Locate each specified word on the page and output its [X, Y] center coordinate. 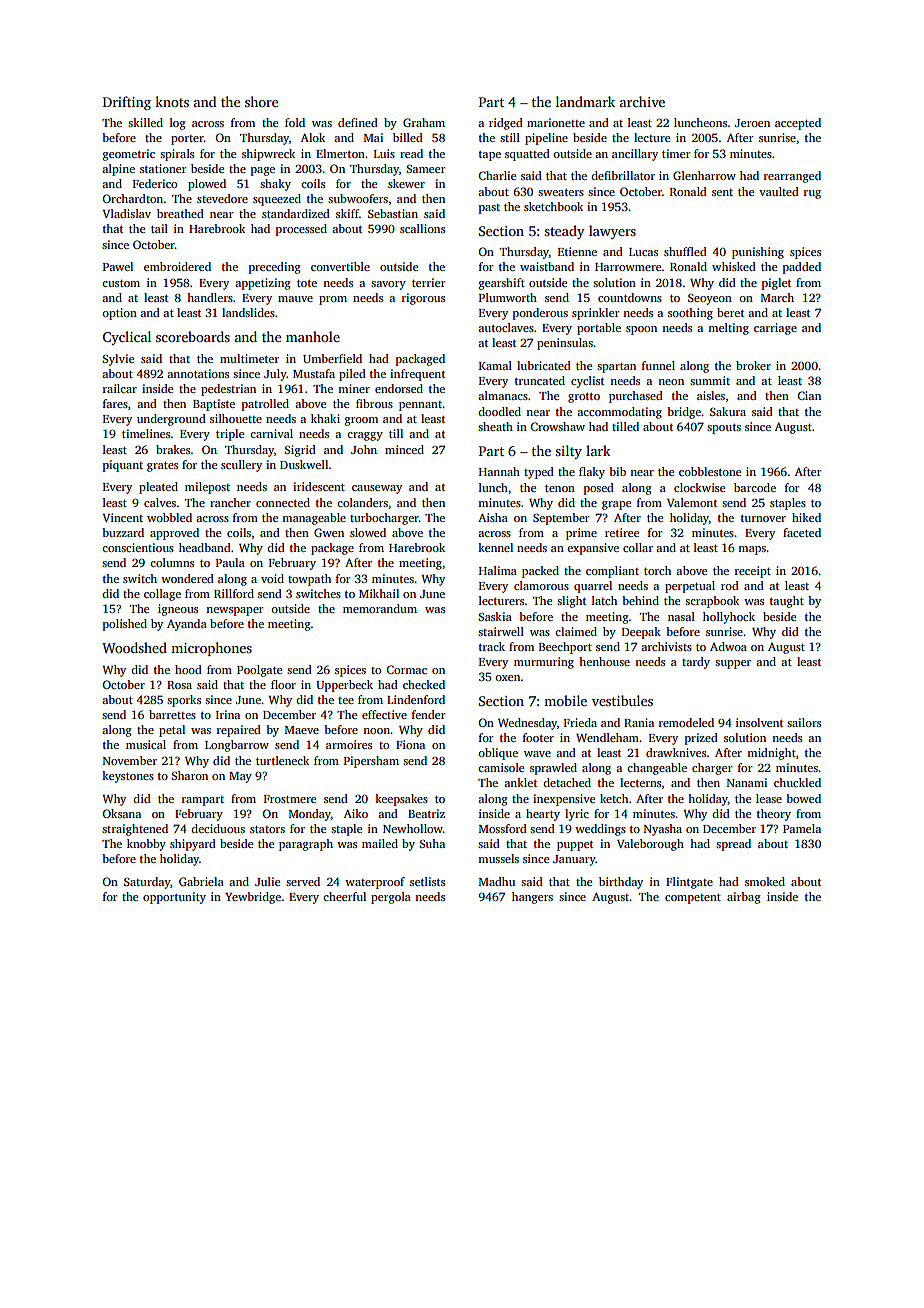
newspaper [235, 611]
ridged [506, 124]
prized [701, 739]
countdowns [630, 297]
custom [121, 283]
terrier [429, 282]
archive [642, 101]
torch [657, 570]
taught [787, 602]
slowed [368, 532]
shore [261, 101]
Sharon [189, 775]
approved [174, 534]
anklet [520, 782]
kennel [495, 547]
